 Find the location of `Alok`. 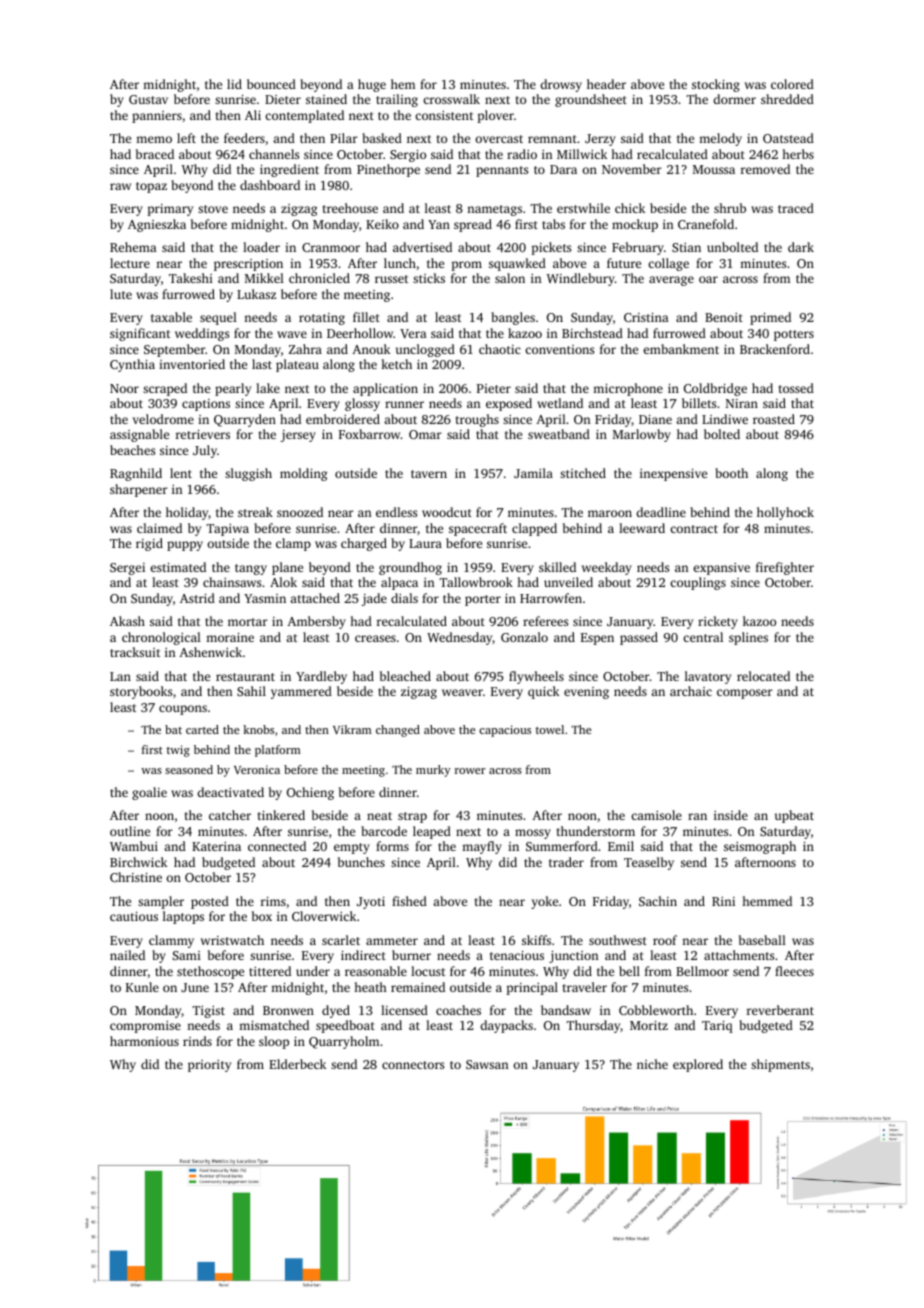

Alok is located at coordinates (283, 582).
